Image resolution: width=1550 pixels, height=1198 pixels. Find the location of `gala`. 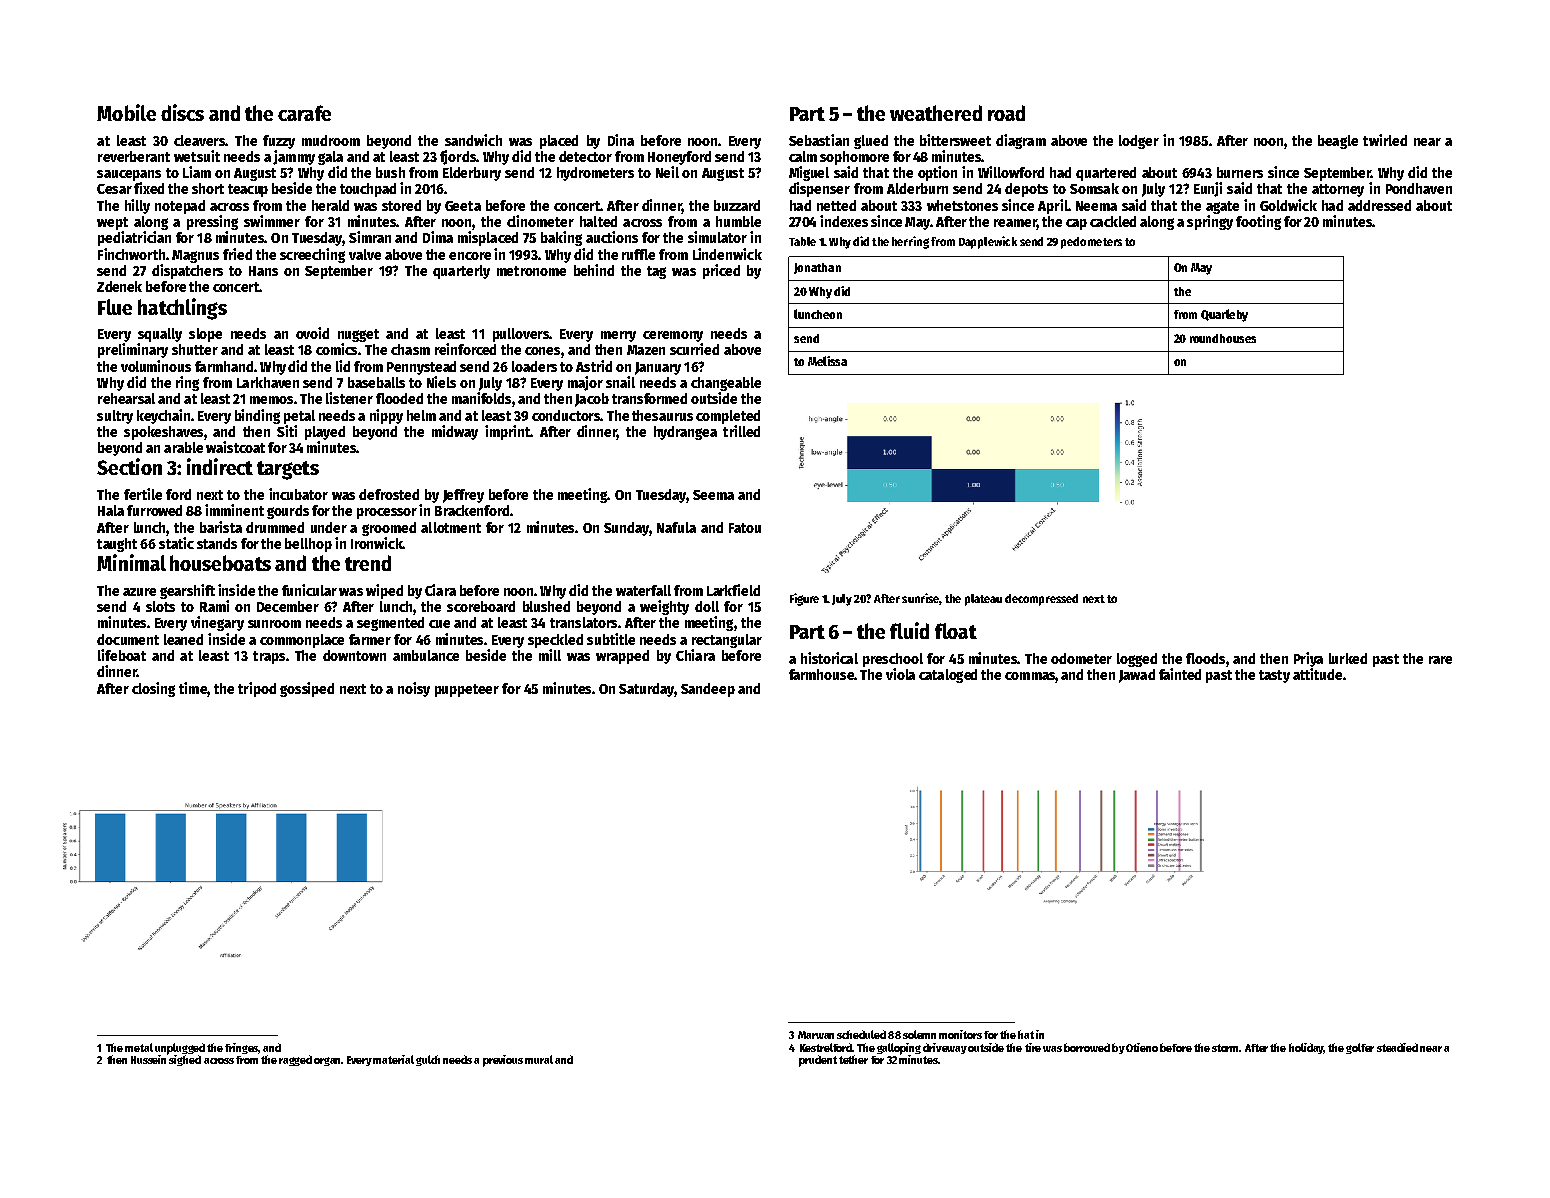

gala is located at coordinates (330, 158).
